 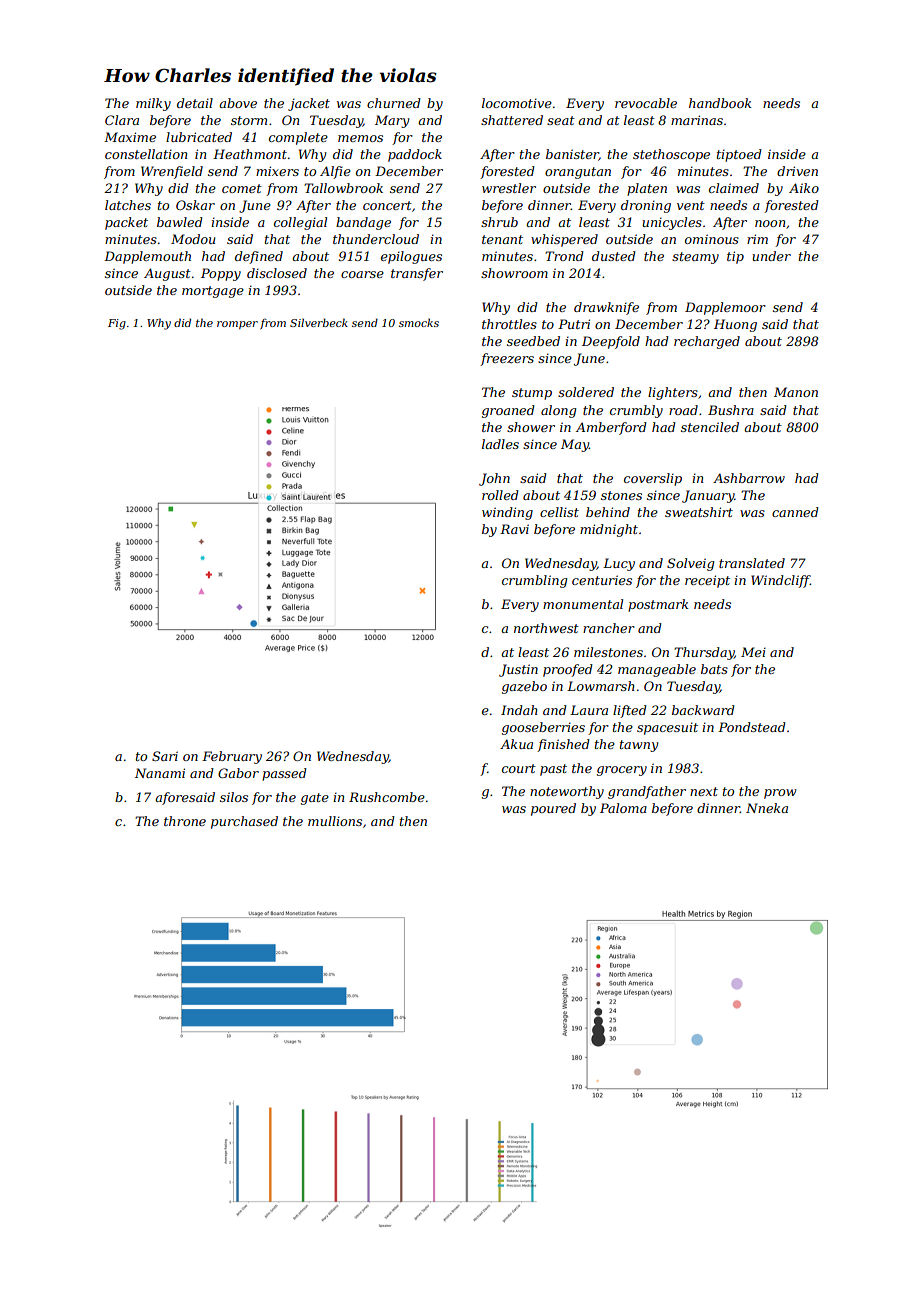 I want to click on translated, so click(x=752, y=563).
